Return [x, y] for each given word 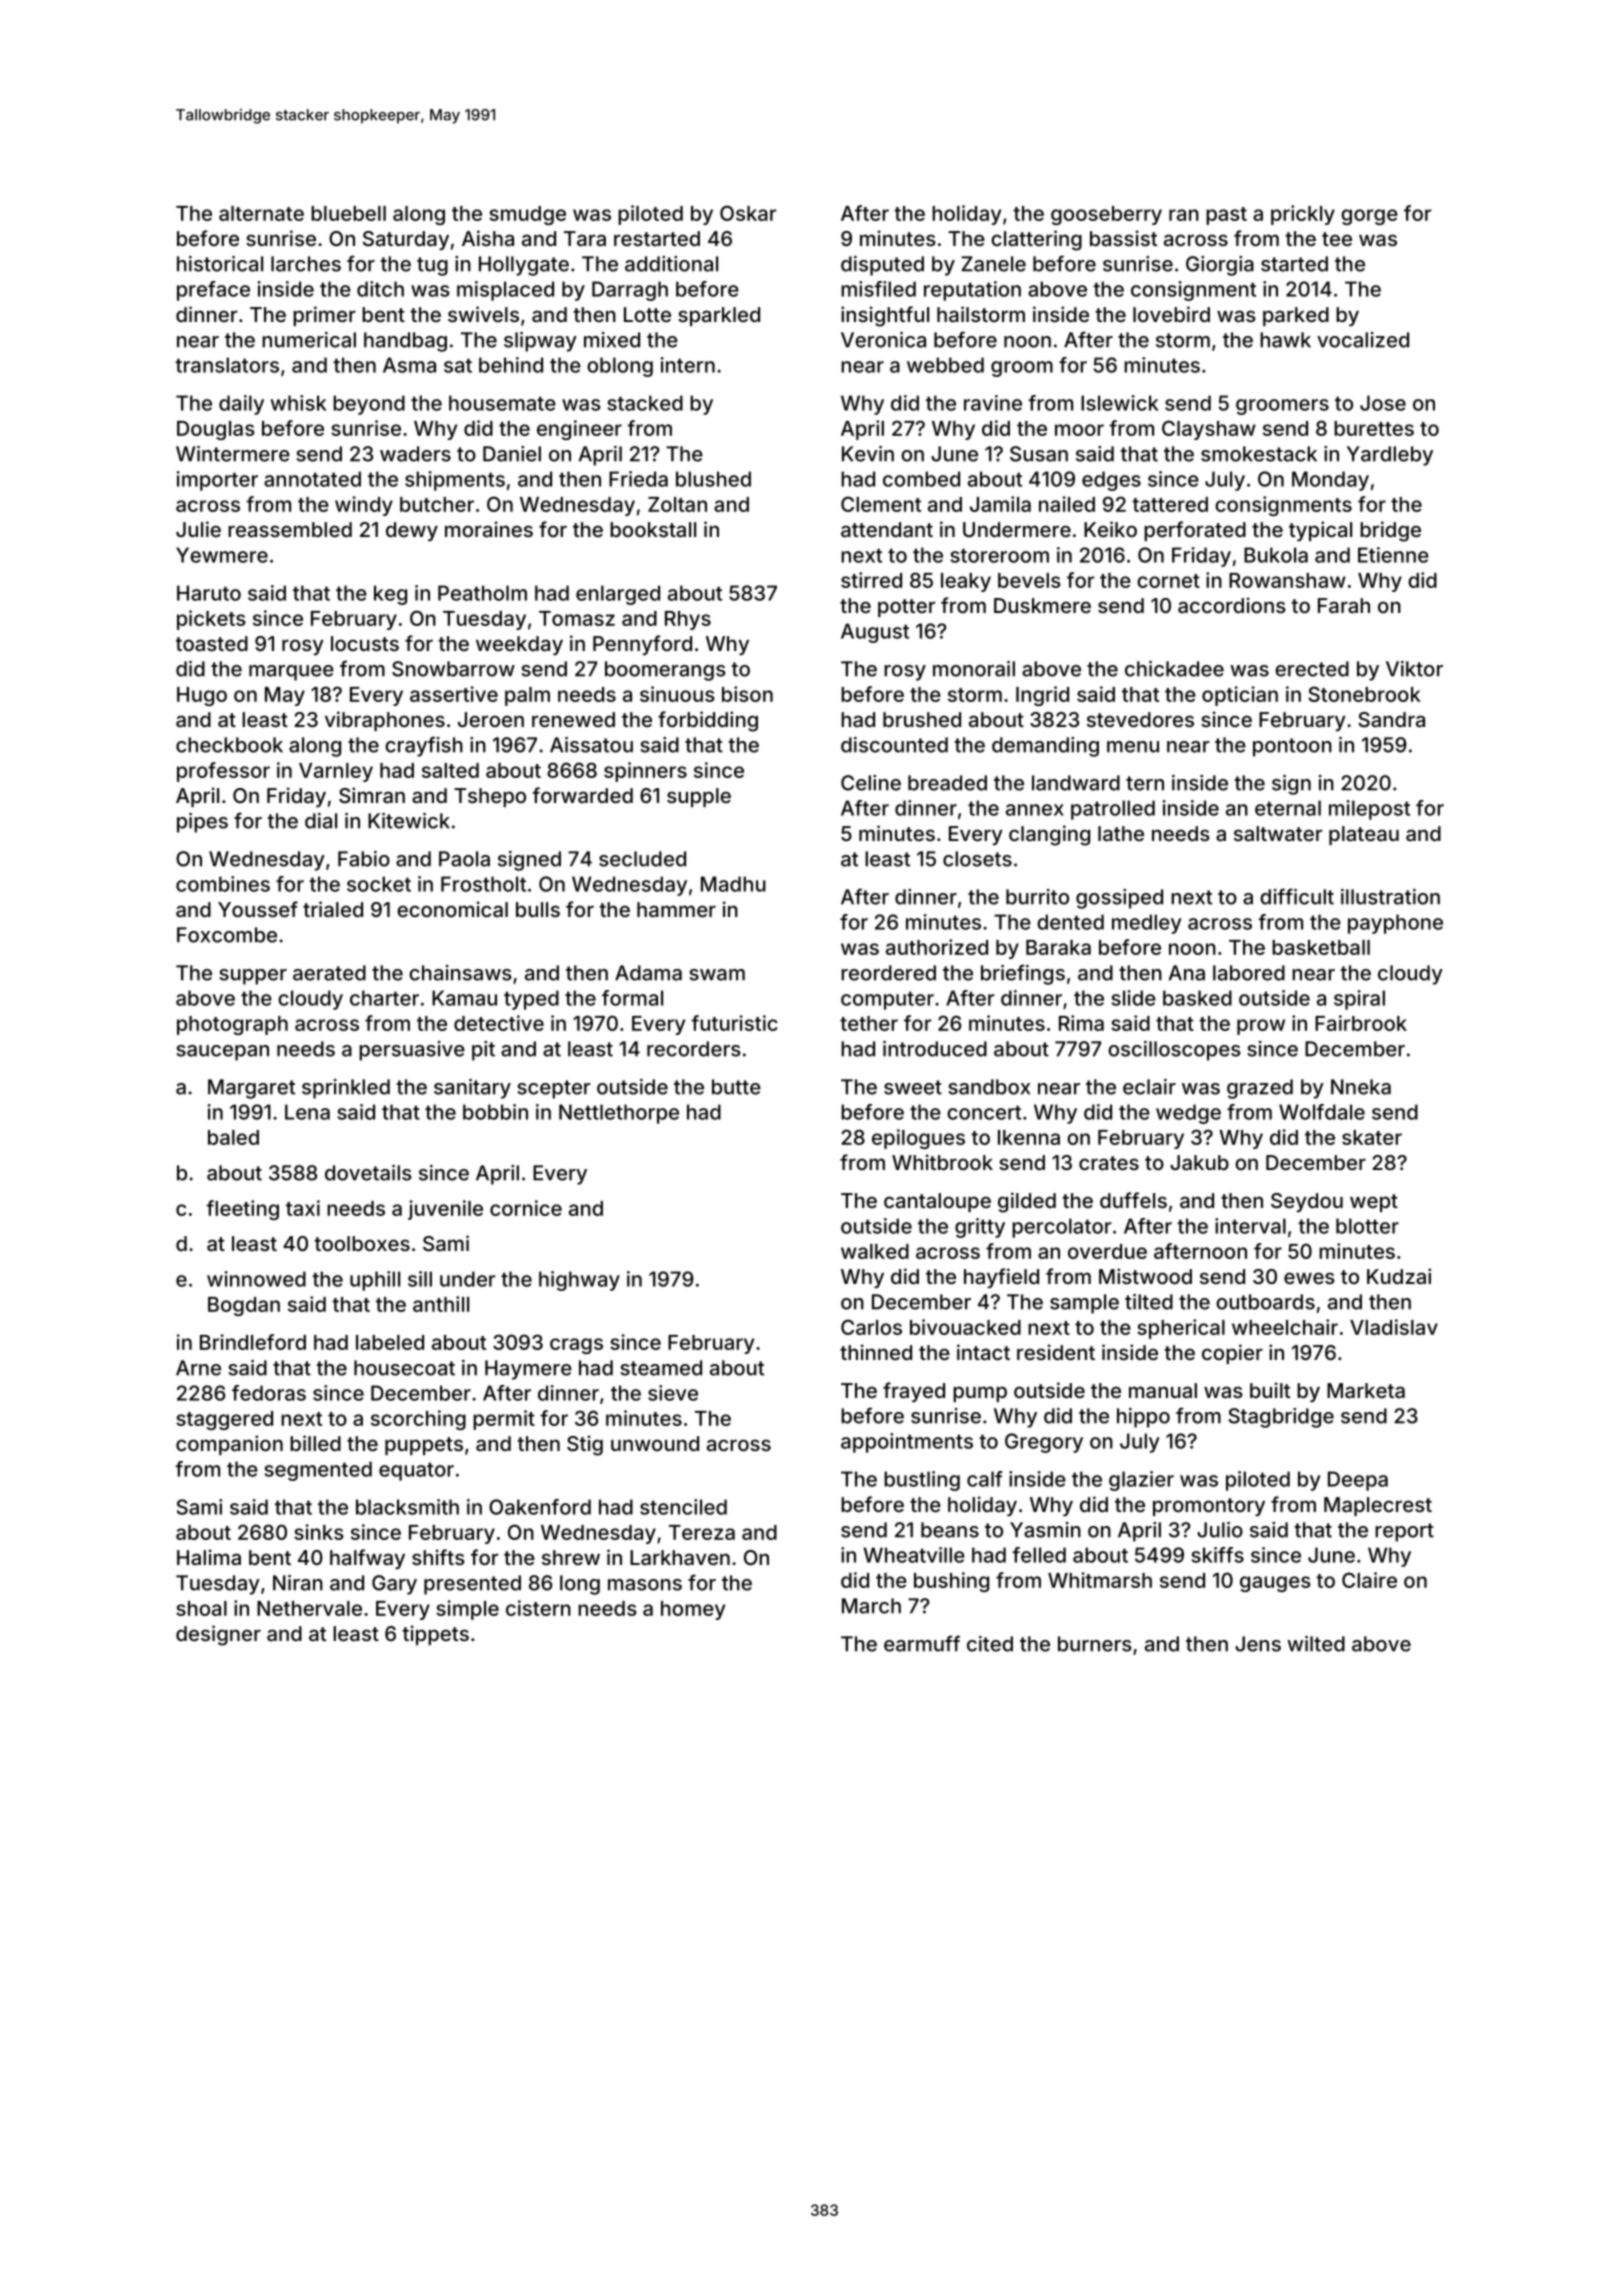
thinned [876, 1352]
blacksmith [407, 1507]
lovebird [1171, 314]
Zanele [993, 264]
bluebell [348, 213]
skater [1372, 1137]
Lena [307, 1112]
